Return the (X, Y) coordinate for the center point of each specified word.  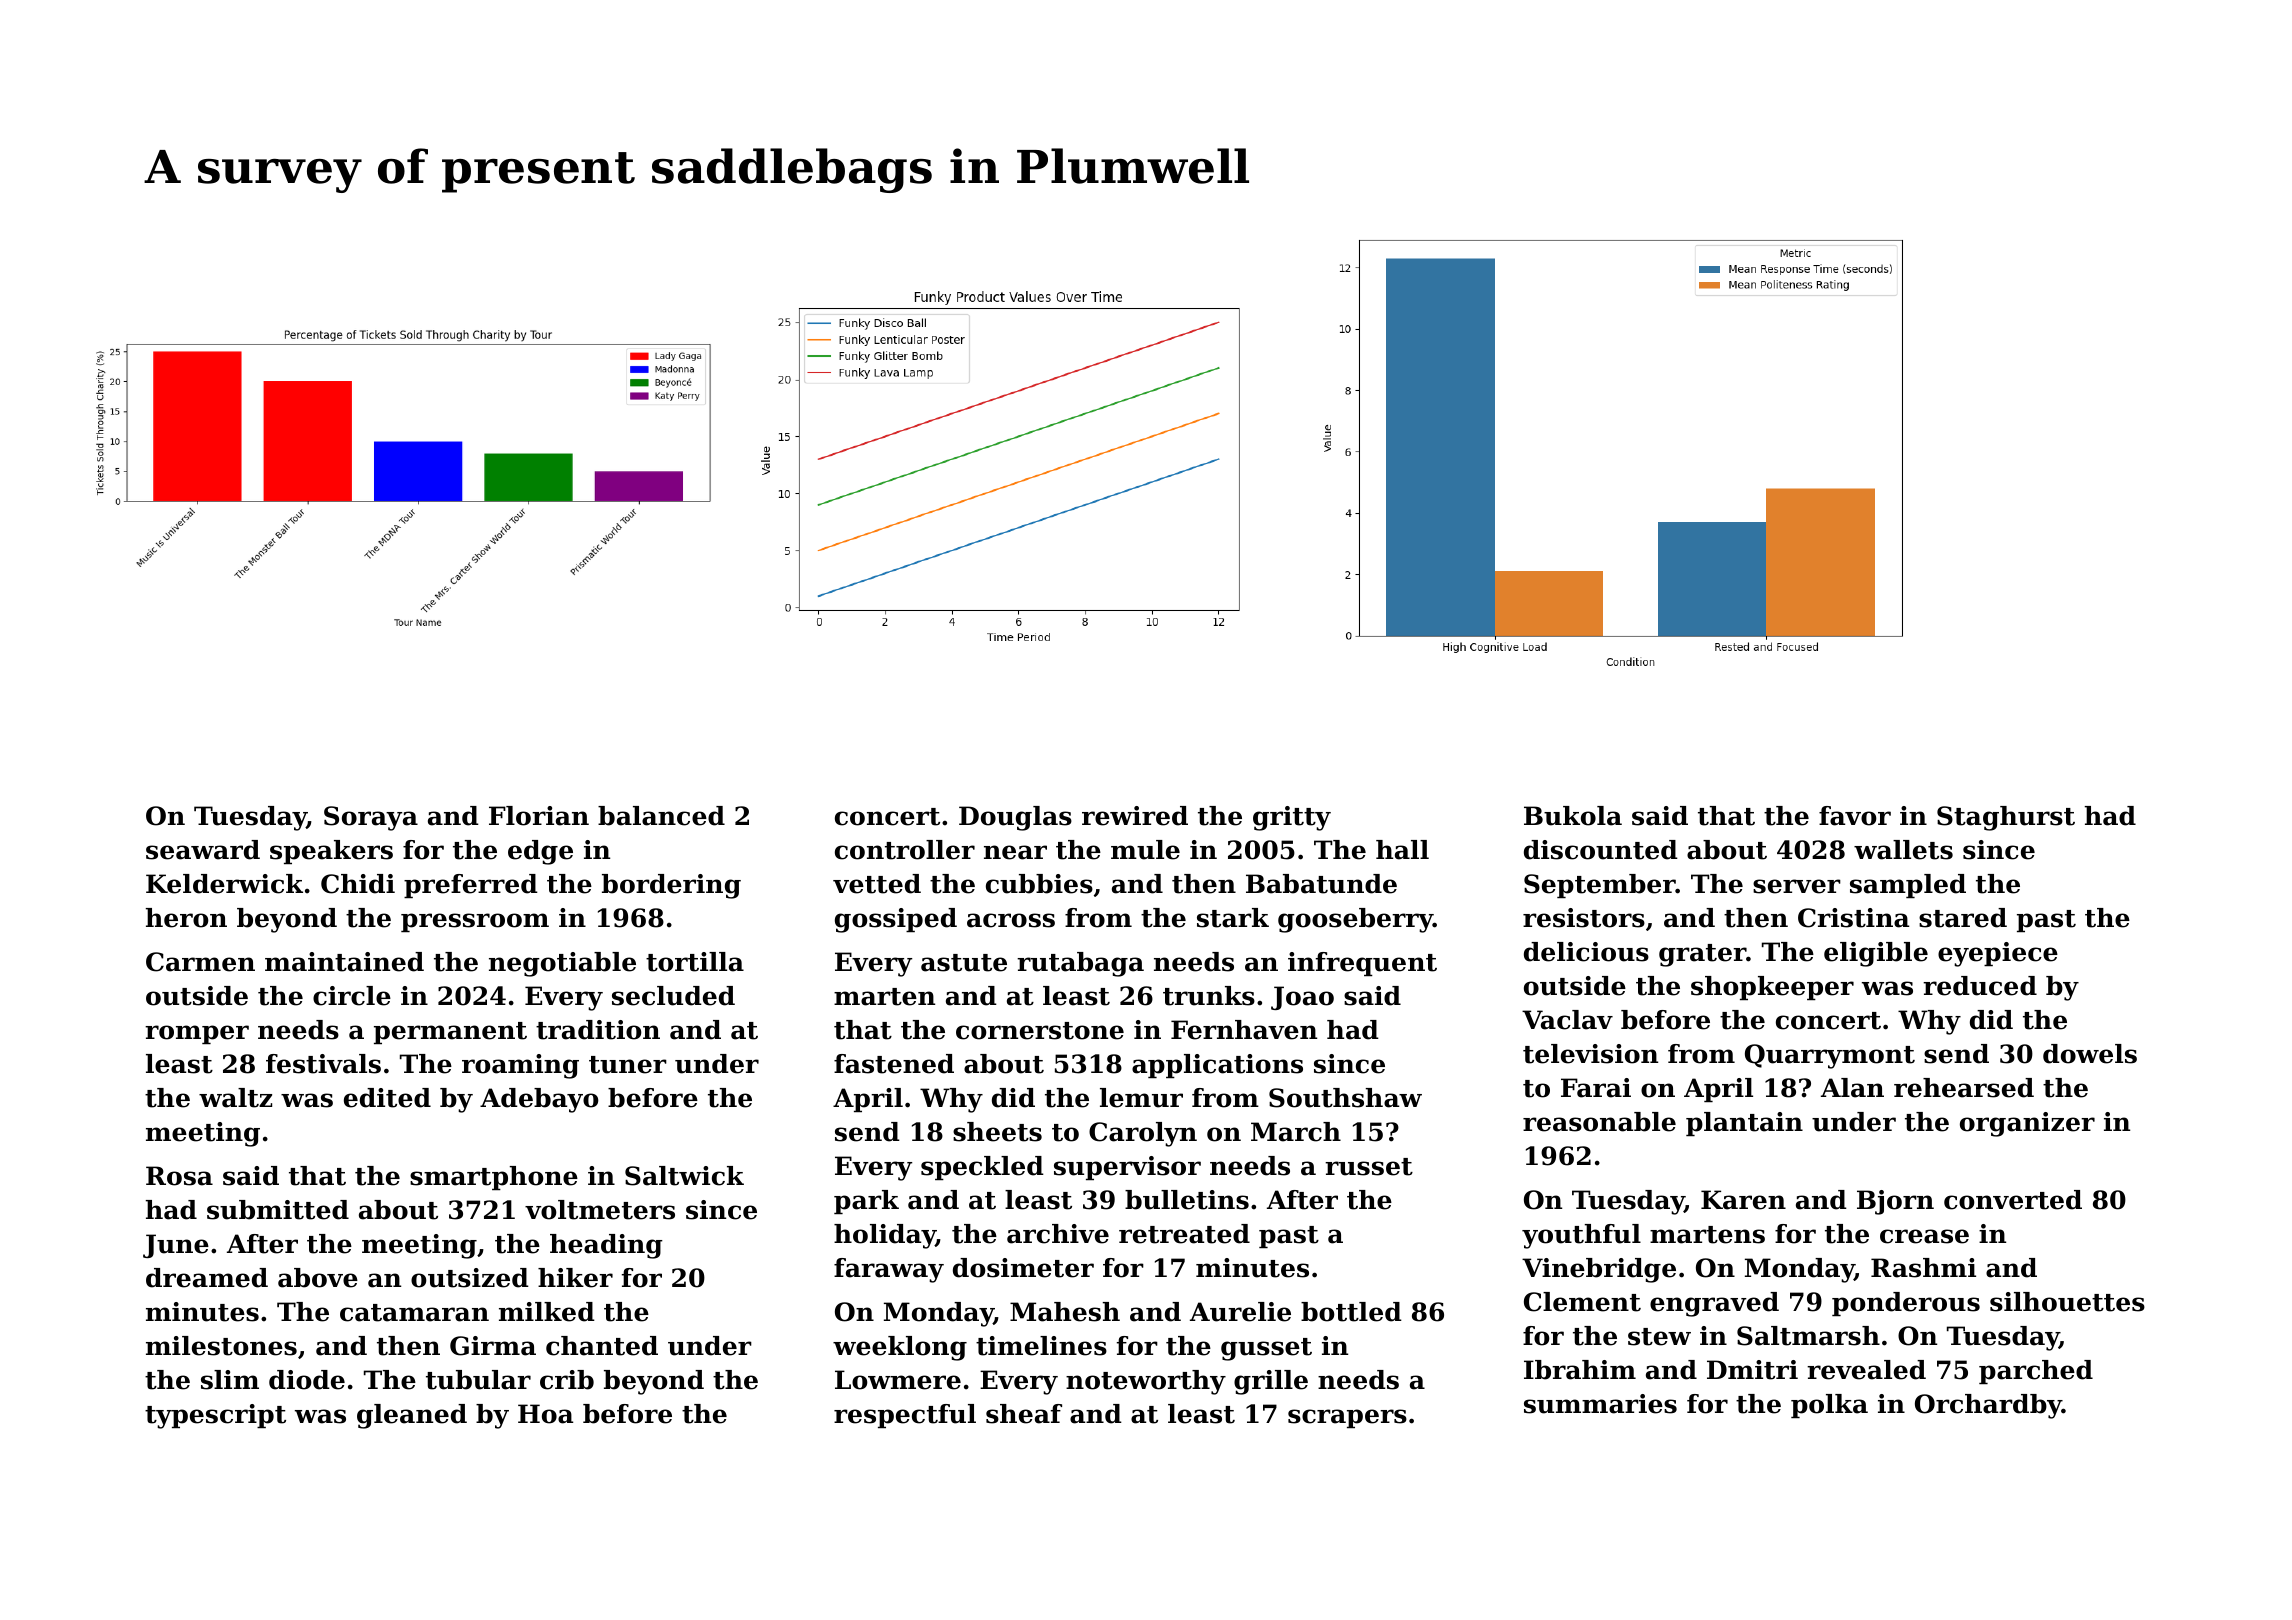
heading (606, 1246)
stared (1963, 918)
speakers (331, 852)
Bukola (1573, 816)
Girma (493, 1346)
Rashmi (1923, 1268)
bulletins (1187, 1200)
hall (1402, 850)
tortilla (695, 962)
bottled (1351, 1312)
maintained (344, 962)
